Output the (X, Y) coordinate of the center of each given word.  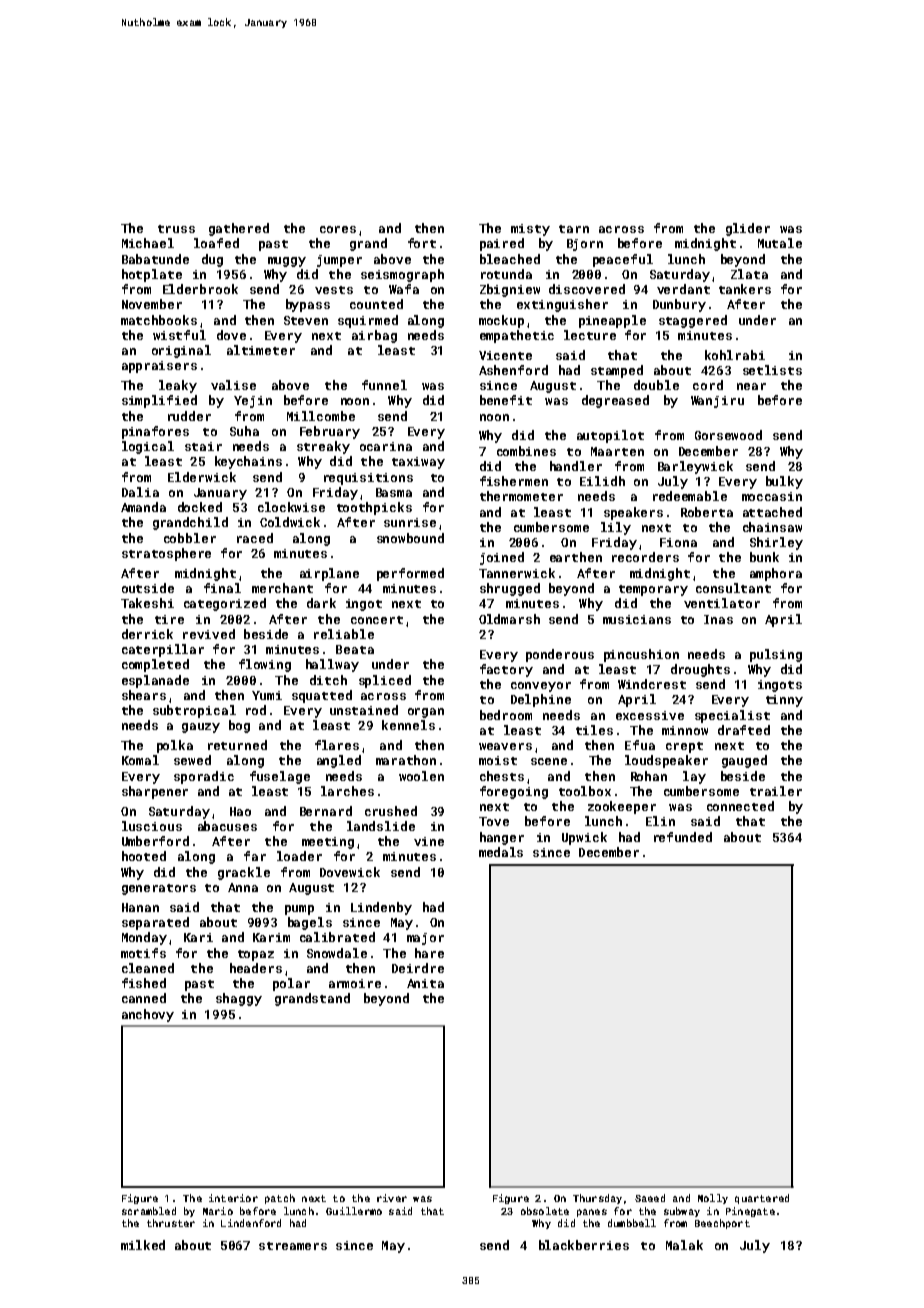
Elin (660, 821)
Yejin (253, 402)
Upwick (584, 838)
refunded (683, 837)
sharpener (155, 792)
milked (143, 1245)
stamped (617, 371)
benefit (506, 400)
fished (144, 983)
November (152, 304)
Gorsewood (728, 435)
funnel (384, 385)
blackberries (584, 1245)
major (425, 939)
